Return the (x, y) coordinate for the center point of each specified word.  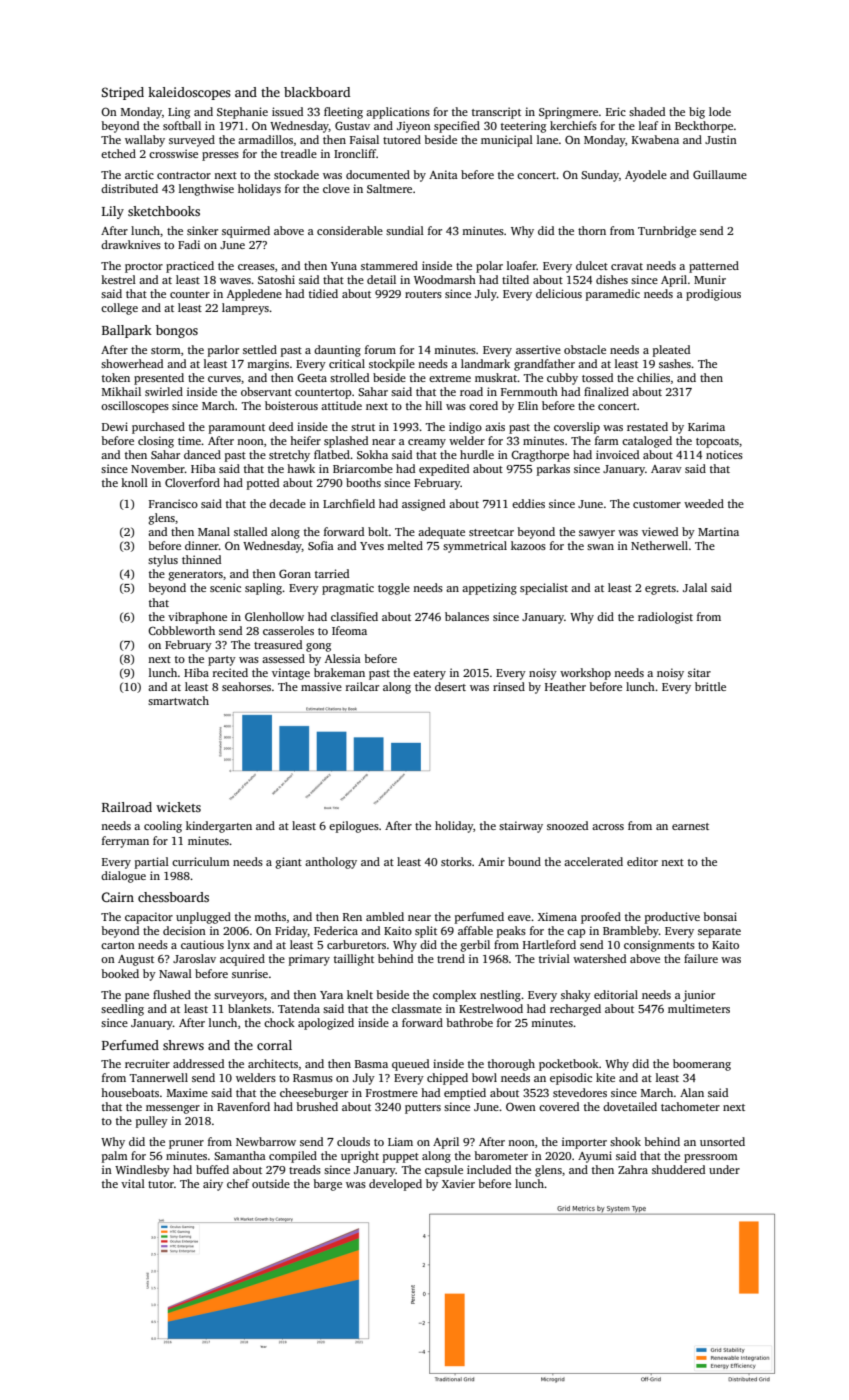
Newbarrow (266, 1141)
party (222, 661)
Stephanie (242, 113)
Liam (400, 1141)
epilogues (354, 827)
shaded (647, 111)
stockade (296, 174)
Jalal (695, 587)
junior (699, 996)
